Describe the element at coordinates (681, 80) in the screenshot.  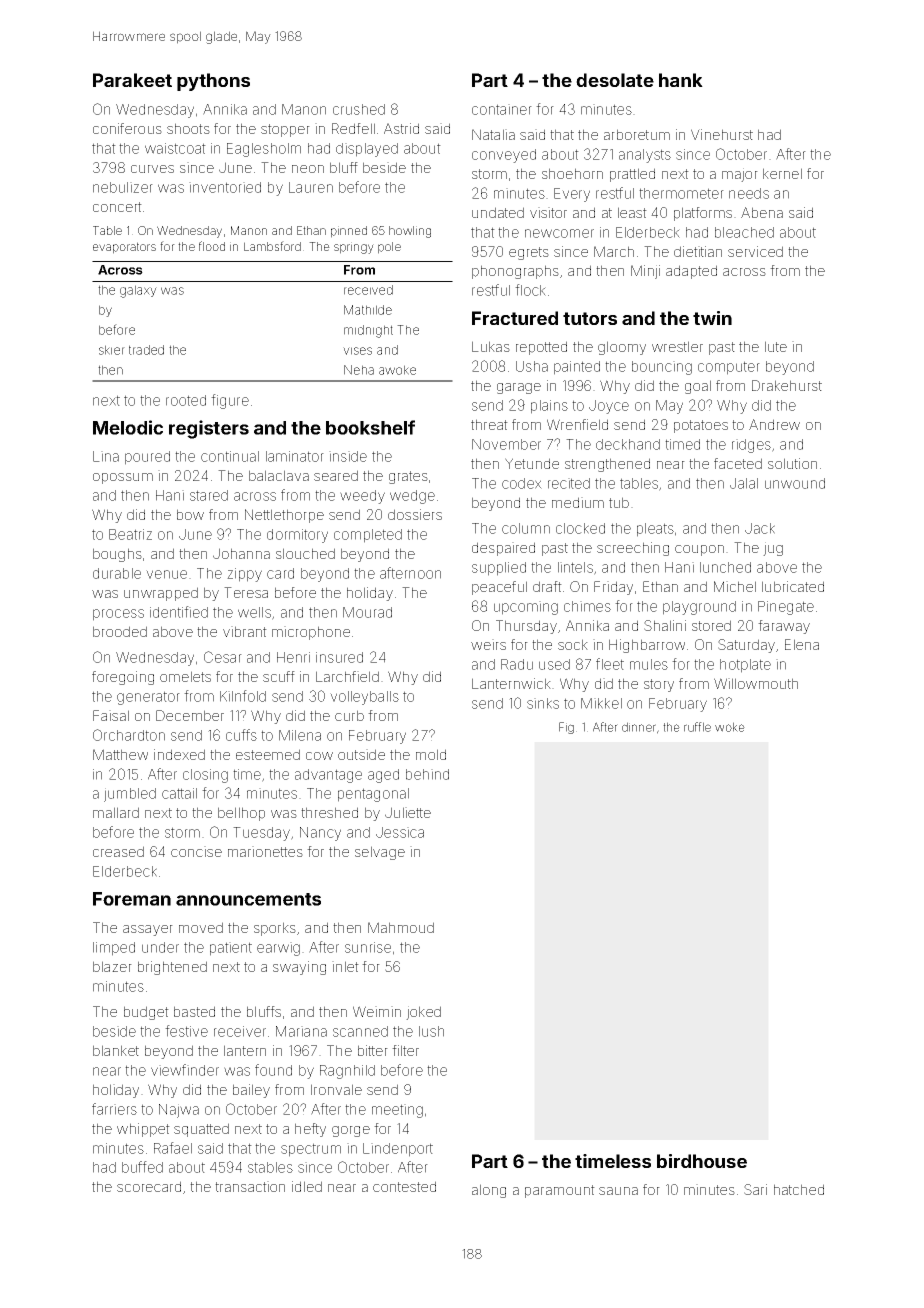
I see `hank` at that location.
